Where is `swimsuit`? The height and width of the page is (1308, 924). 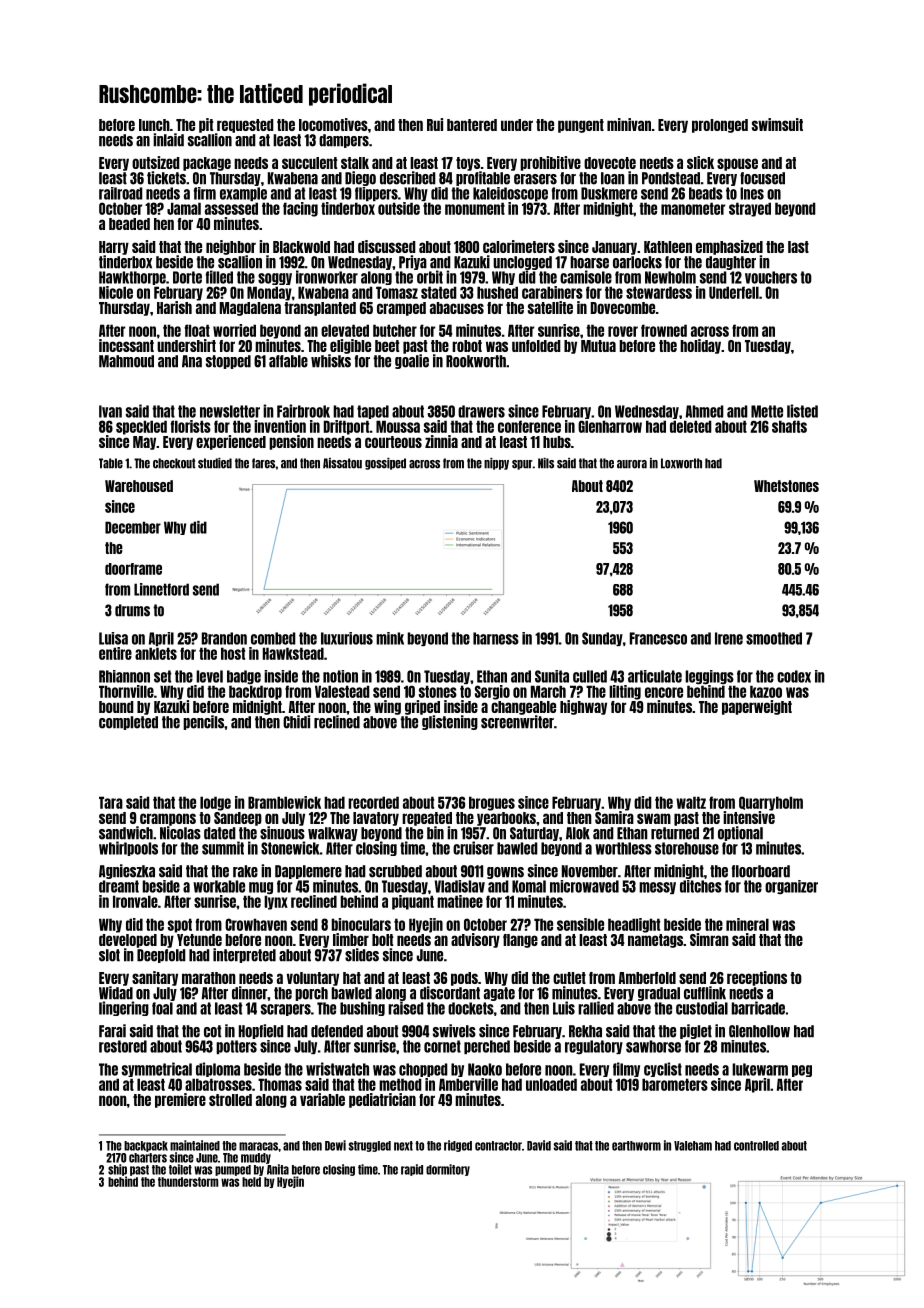 swimsuit is located at coordinates (777, 124).
